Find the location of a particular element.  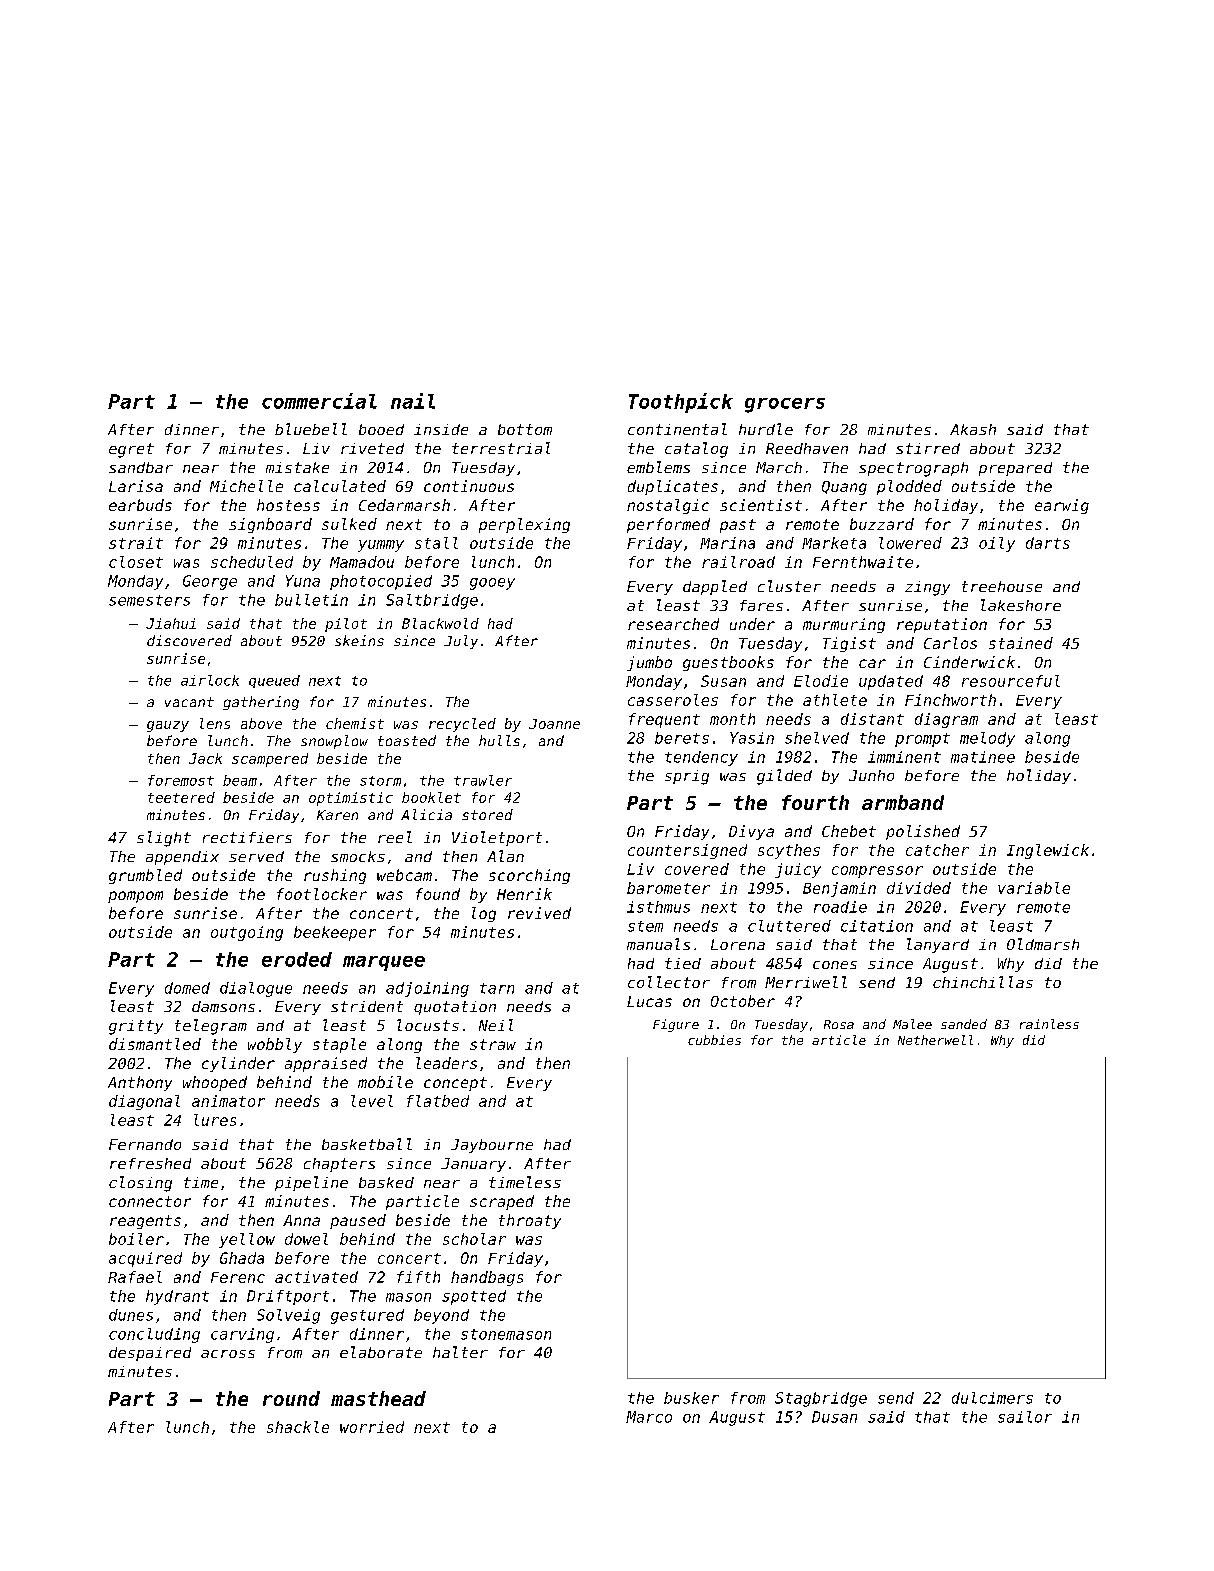

Dusan is located at coordinates (834, 1417).
